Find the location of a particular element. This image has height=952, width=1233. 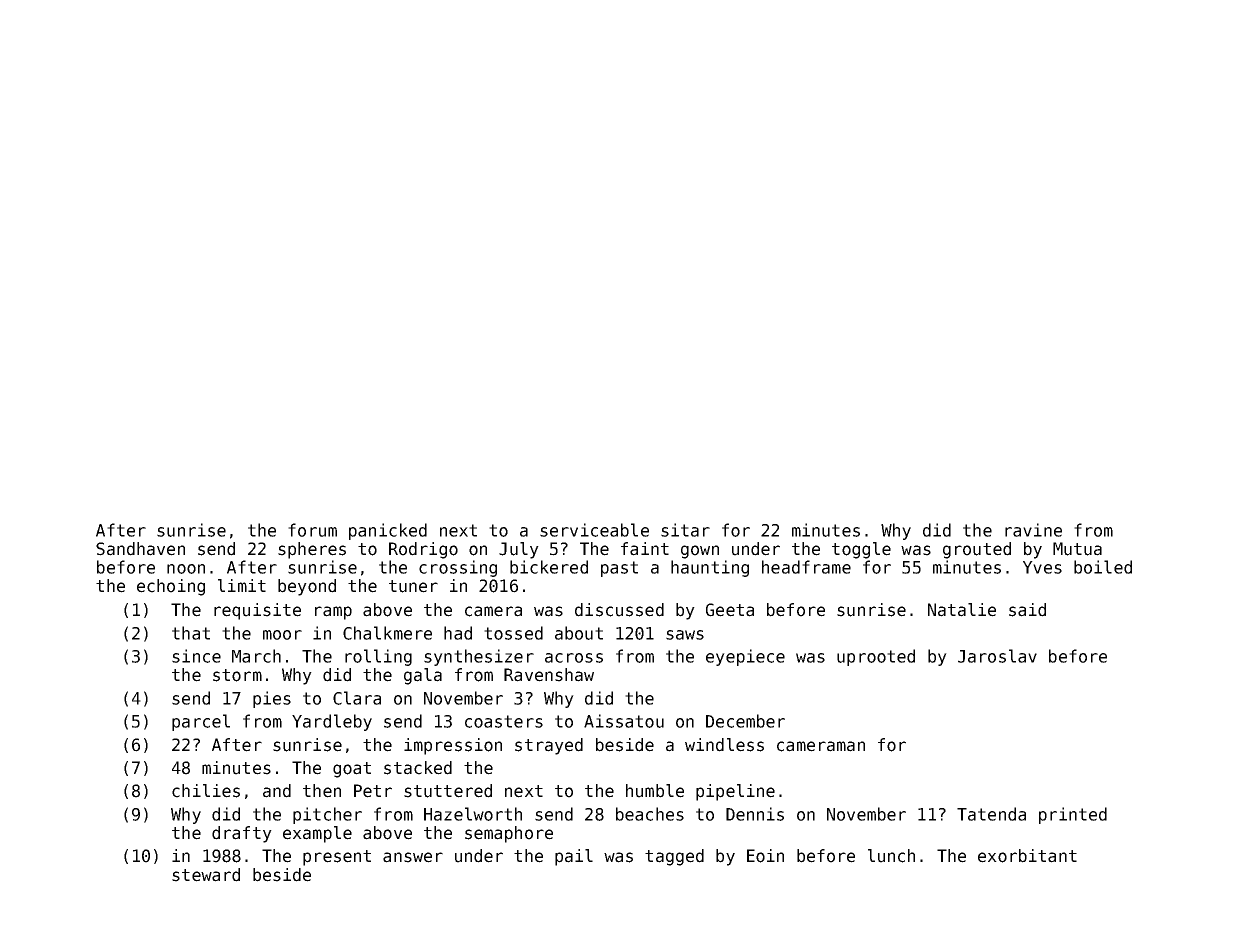

tagged is located at coordinates (674, 857).
